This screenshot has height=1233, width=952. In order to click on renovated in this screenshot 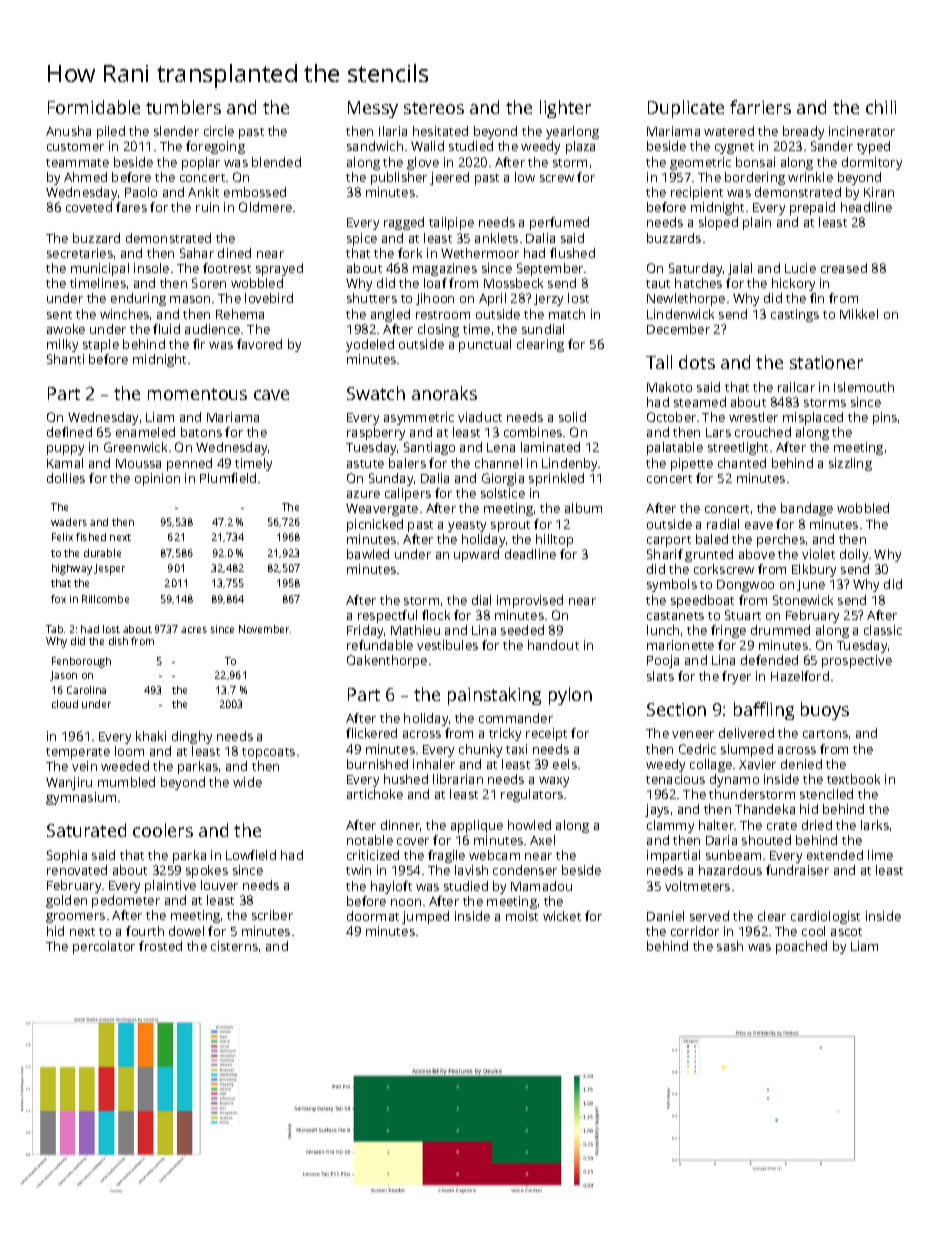, I will do `click(77, 870)`.
